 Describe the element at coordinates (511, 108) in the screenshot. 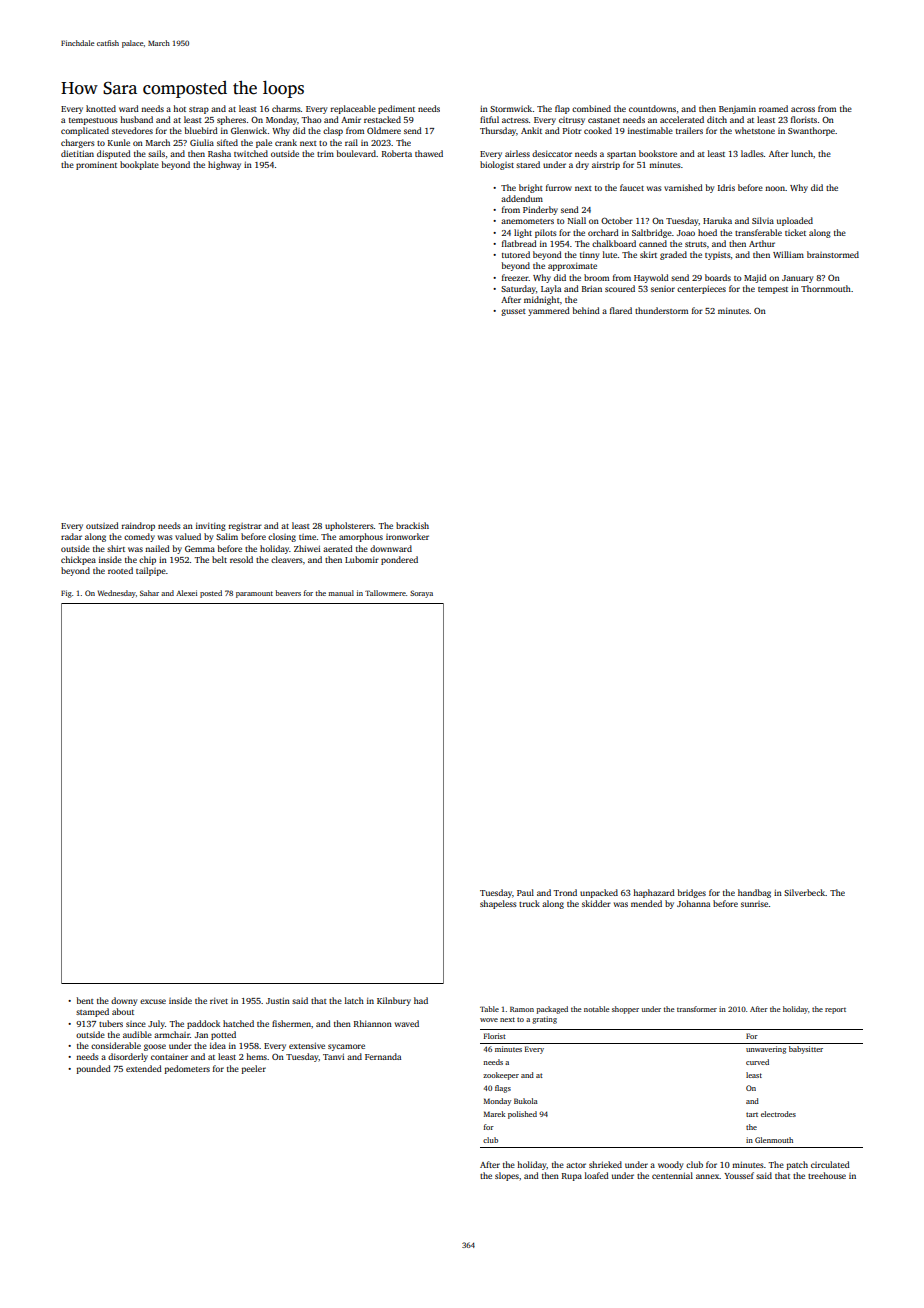

I see `Stormwick` at that location.
